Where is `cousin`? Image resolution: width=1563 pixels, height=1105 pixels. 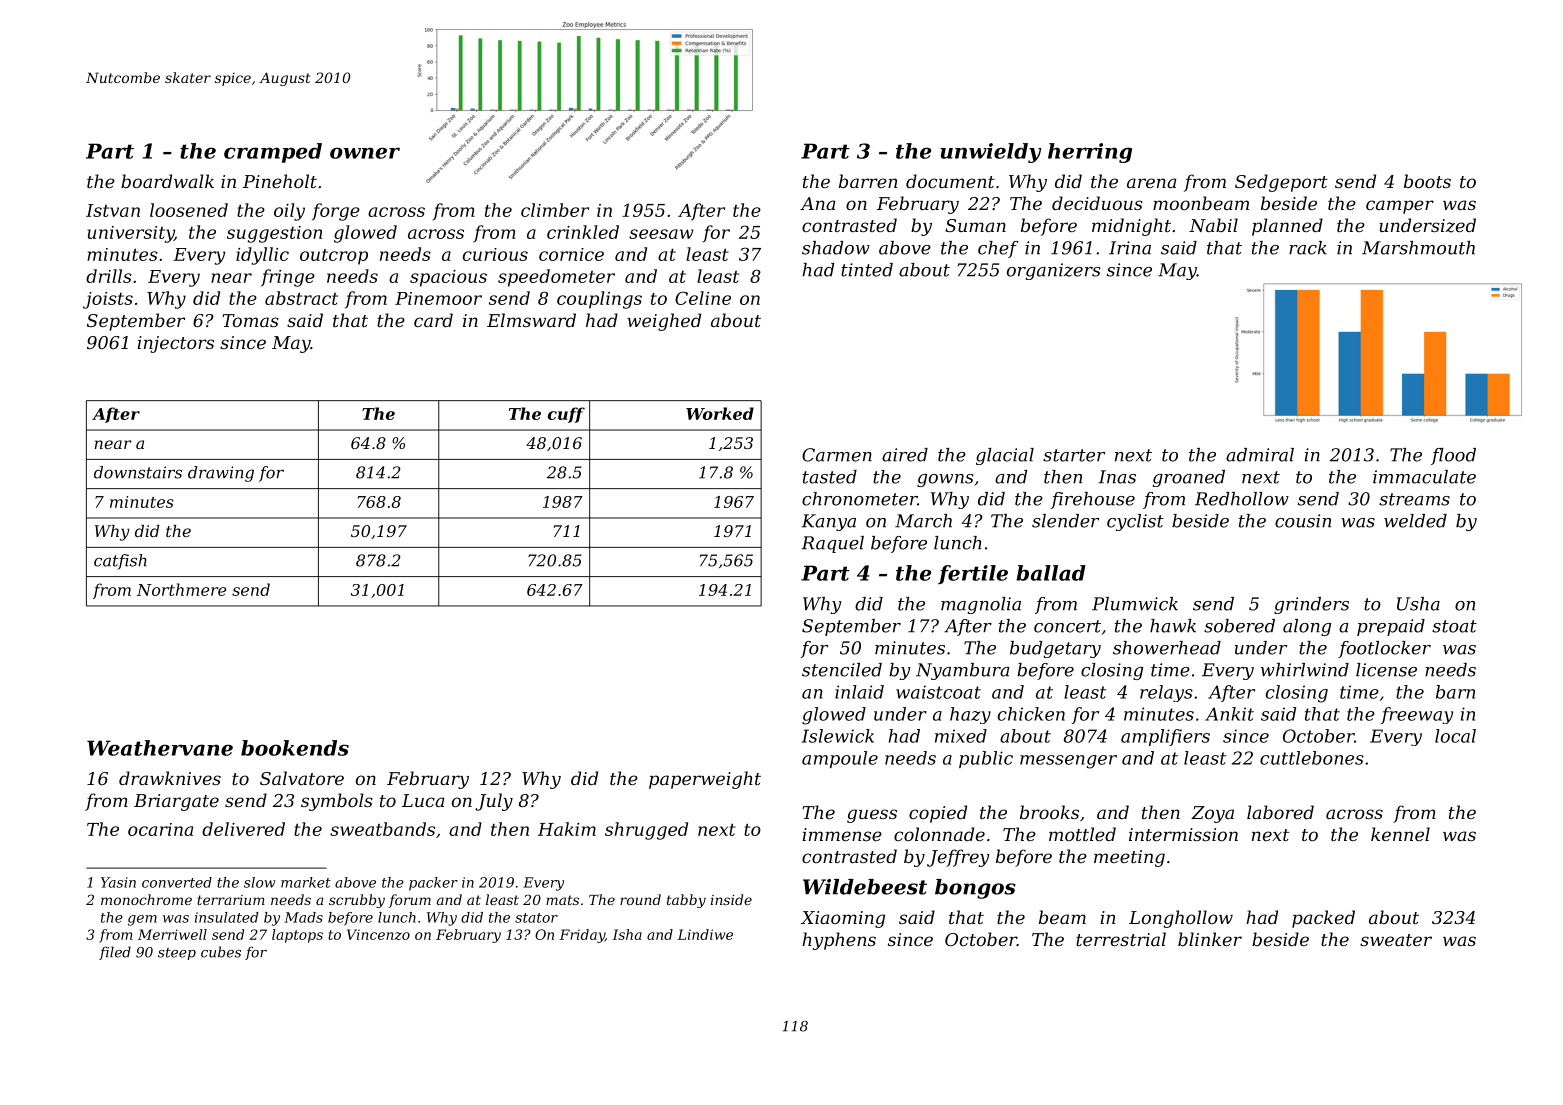 cousin is located at coordinates (1303, 521).
